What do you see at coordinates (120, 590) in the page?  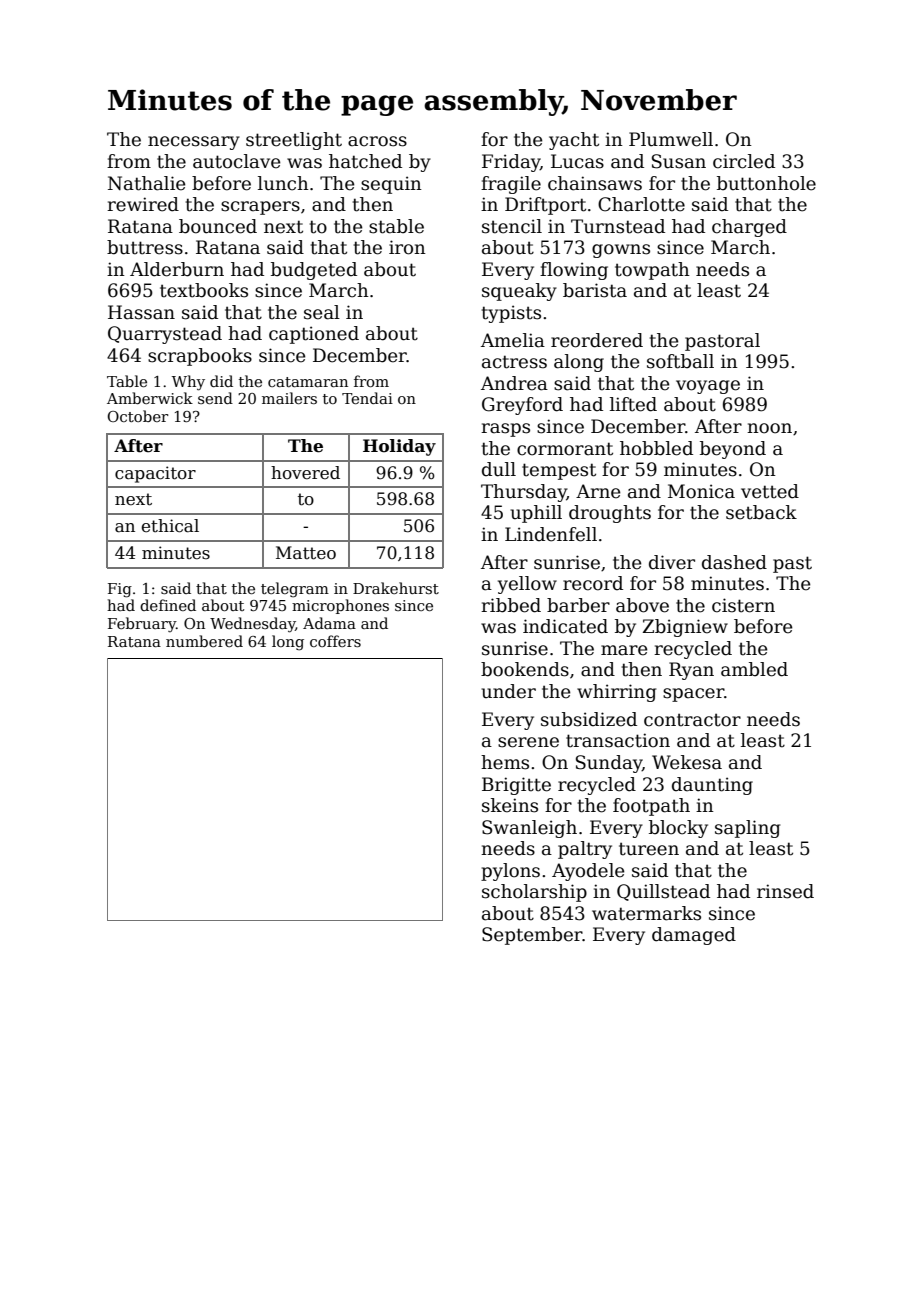 I see `Fig` at bounding box center [120, 590].
